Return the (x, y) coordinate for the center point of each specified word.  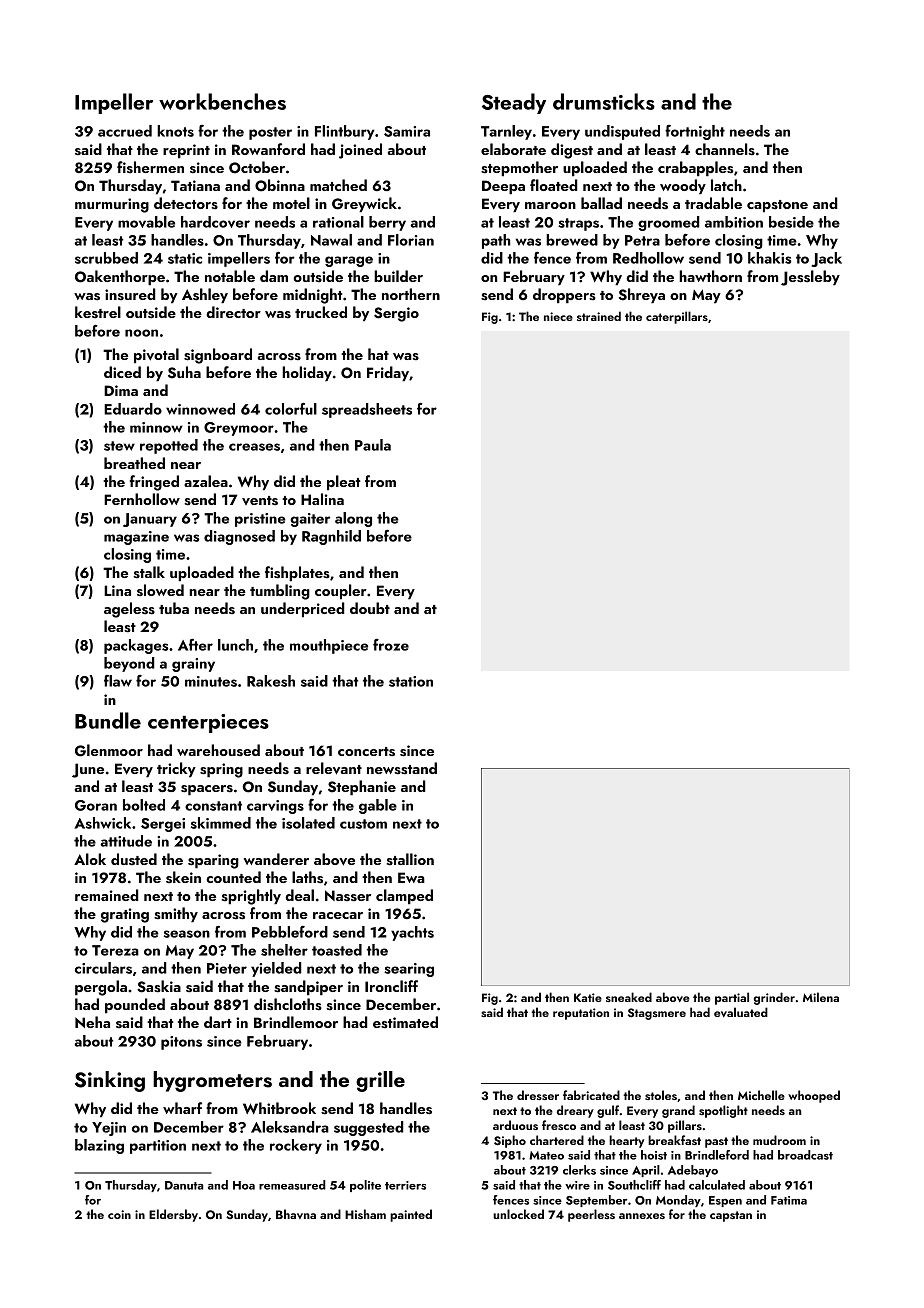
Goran (96, 805)
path (496, 241)
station (411, 681)
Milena (821, 997)
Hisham (365, 1214)
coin (119, 1214)
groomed (668, 223)
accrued (125, 131)
